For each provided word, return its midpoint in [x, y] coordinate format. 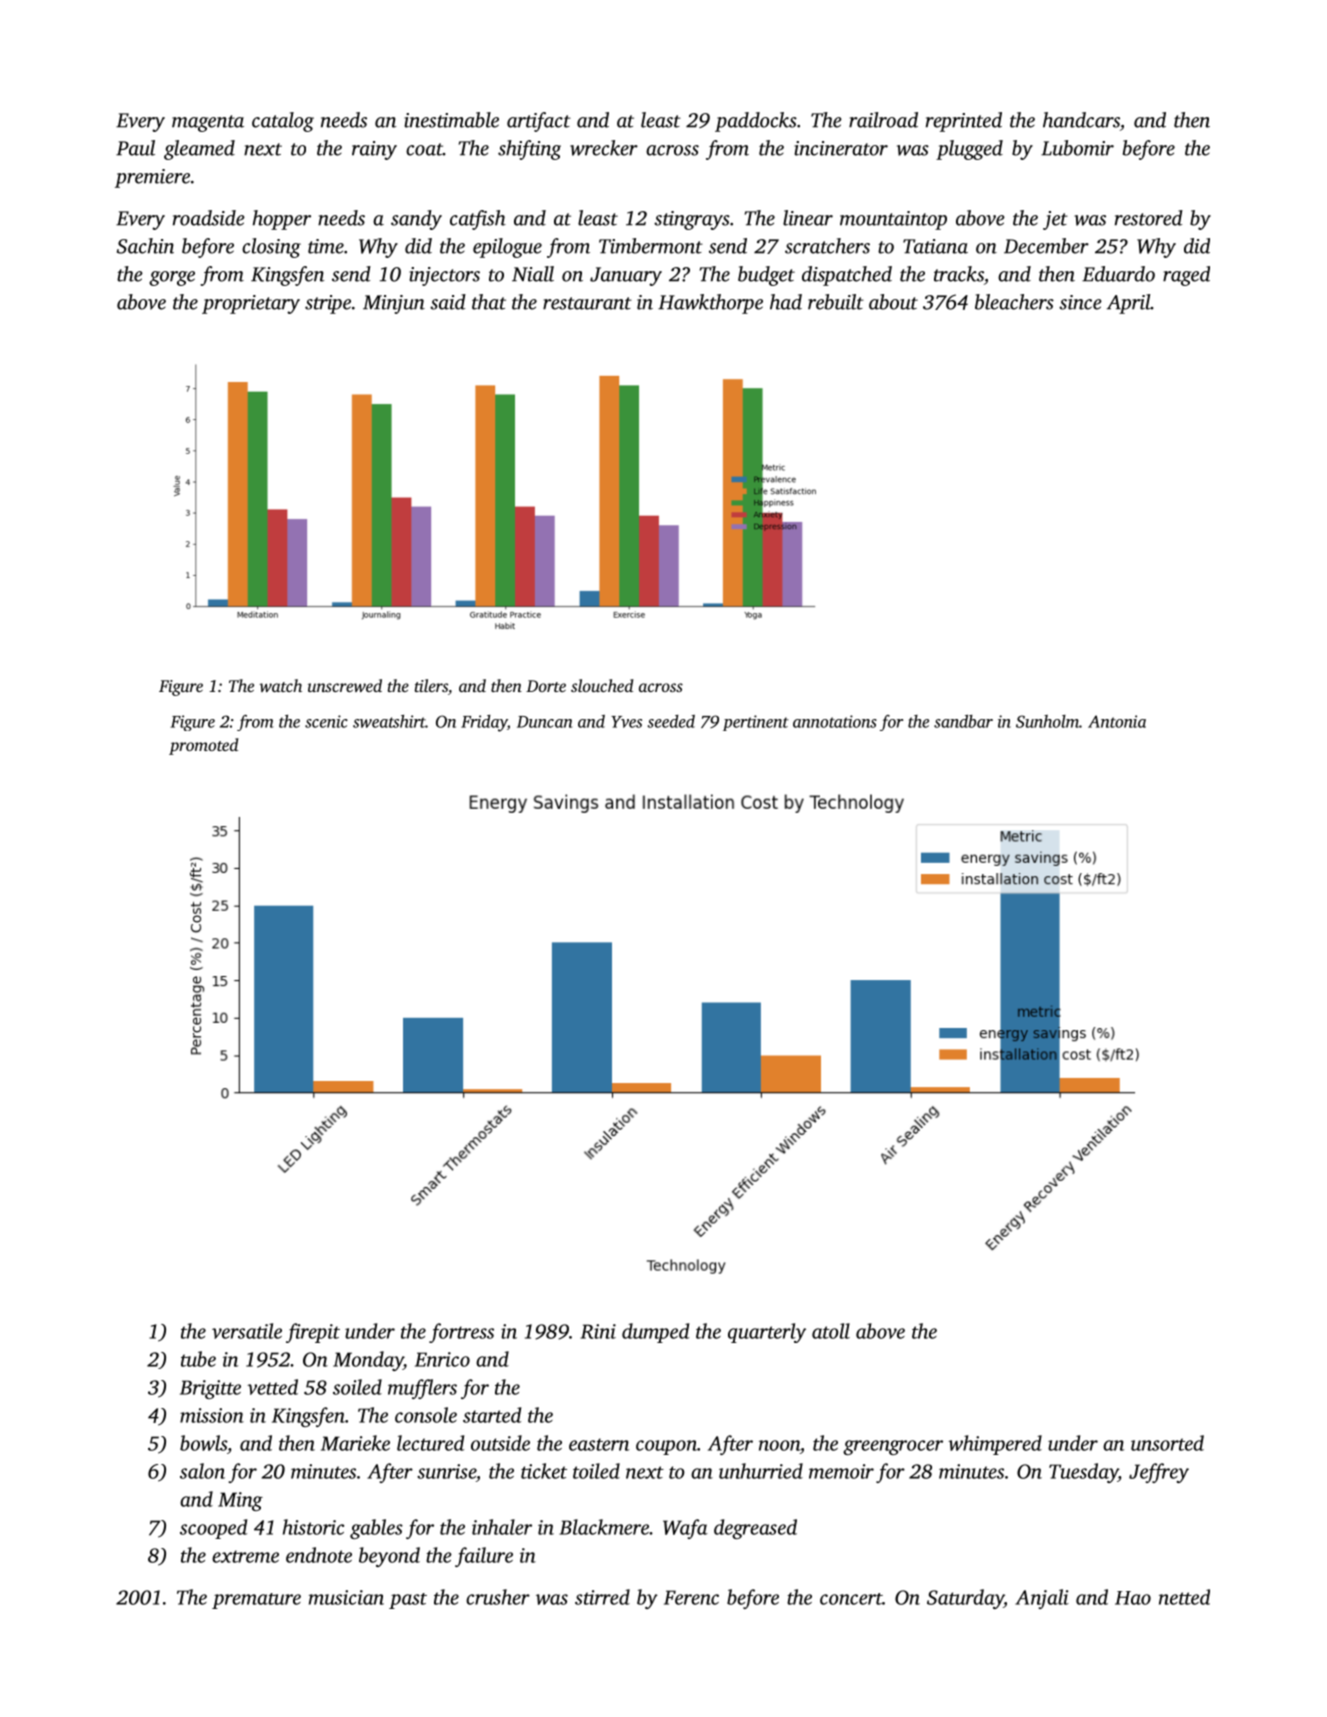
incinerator [841, 148]
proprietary [251, 304]
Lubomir [1077, 148]
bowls [203, 1443]
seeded [671, 721]
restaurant [587, 303]
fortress [461, 1333]
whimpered [995, 1445]
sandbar [963, 721]
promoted [203, 746]
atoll [831, 1331]
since [1080, 302]
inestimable [451, 120]
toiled [596, 1471]
